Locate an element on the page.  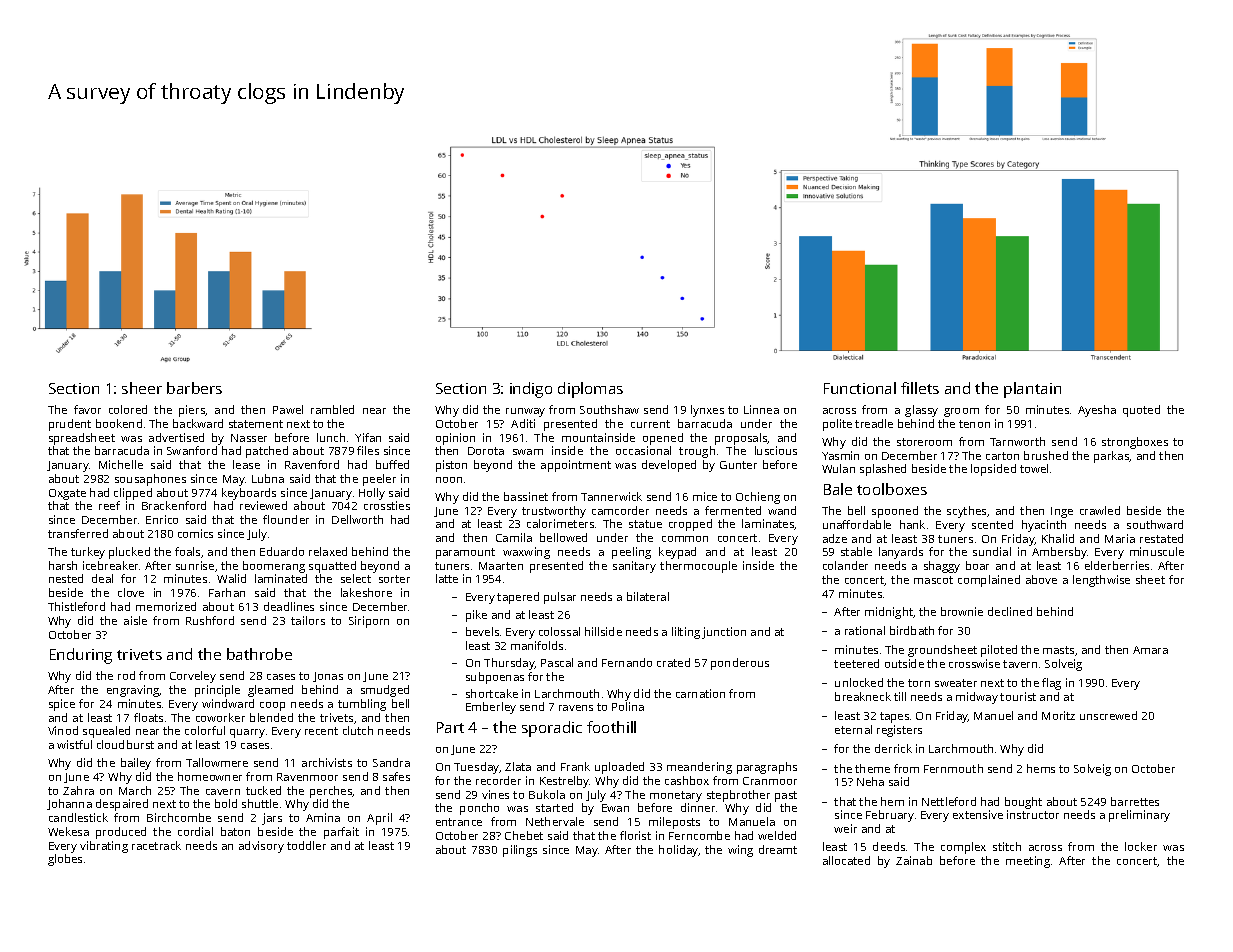
midnight is located at coordinates (889, 613).
